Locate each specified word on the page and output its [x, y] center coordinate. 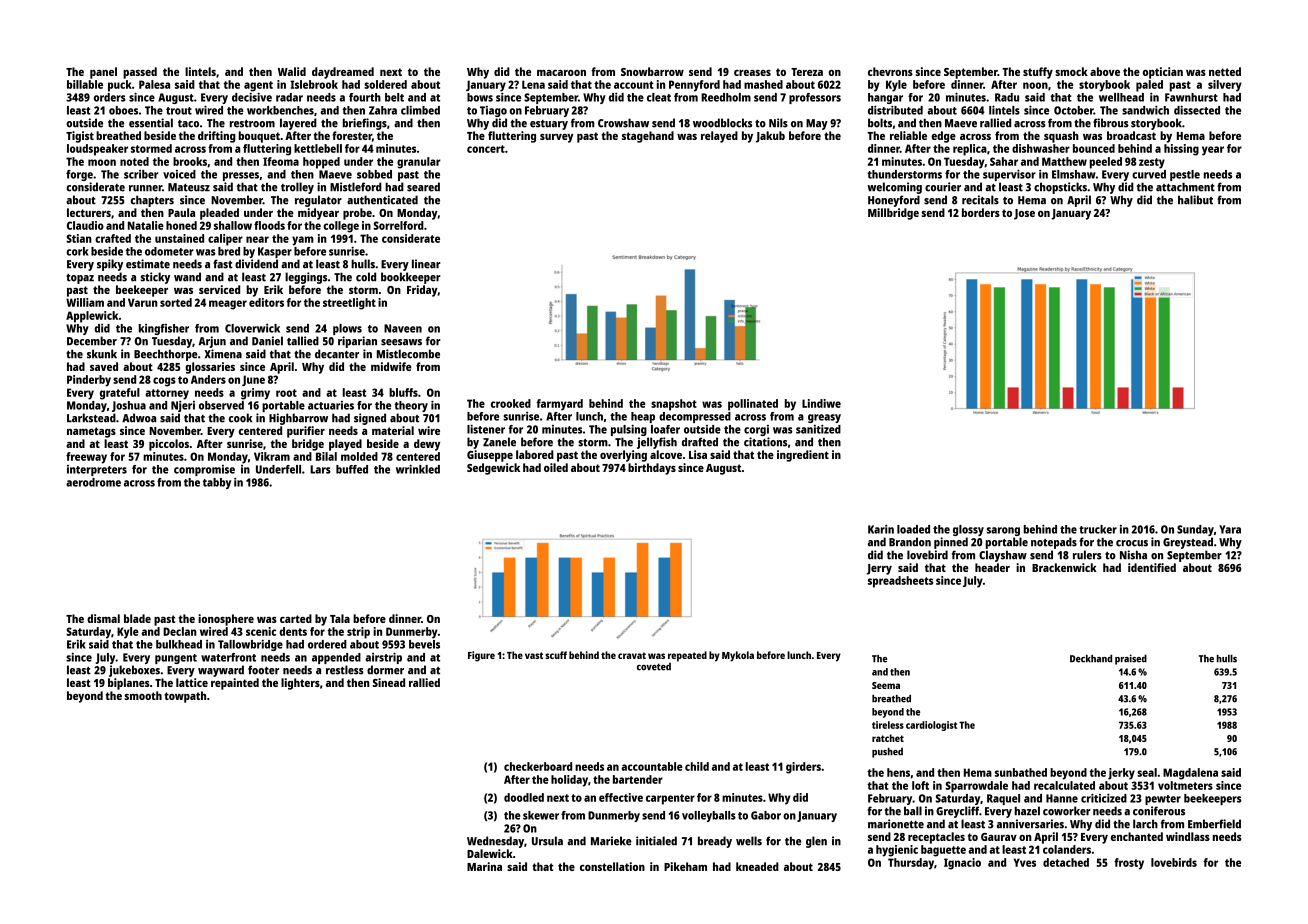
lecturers [89, 212]
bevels [424, 644]
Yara [1230, 529]
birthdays [652, 469]
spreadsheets [900, 582]
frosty [1129, 864]
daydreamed [343, 73]
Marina [484, 866]
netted [1225, 71]
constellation [612, 866]
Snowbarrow [652, 71]
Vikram [272, 456]
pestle [1185, 175]
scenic [261, 631]
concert [486, 149]
